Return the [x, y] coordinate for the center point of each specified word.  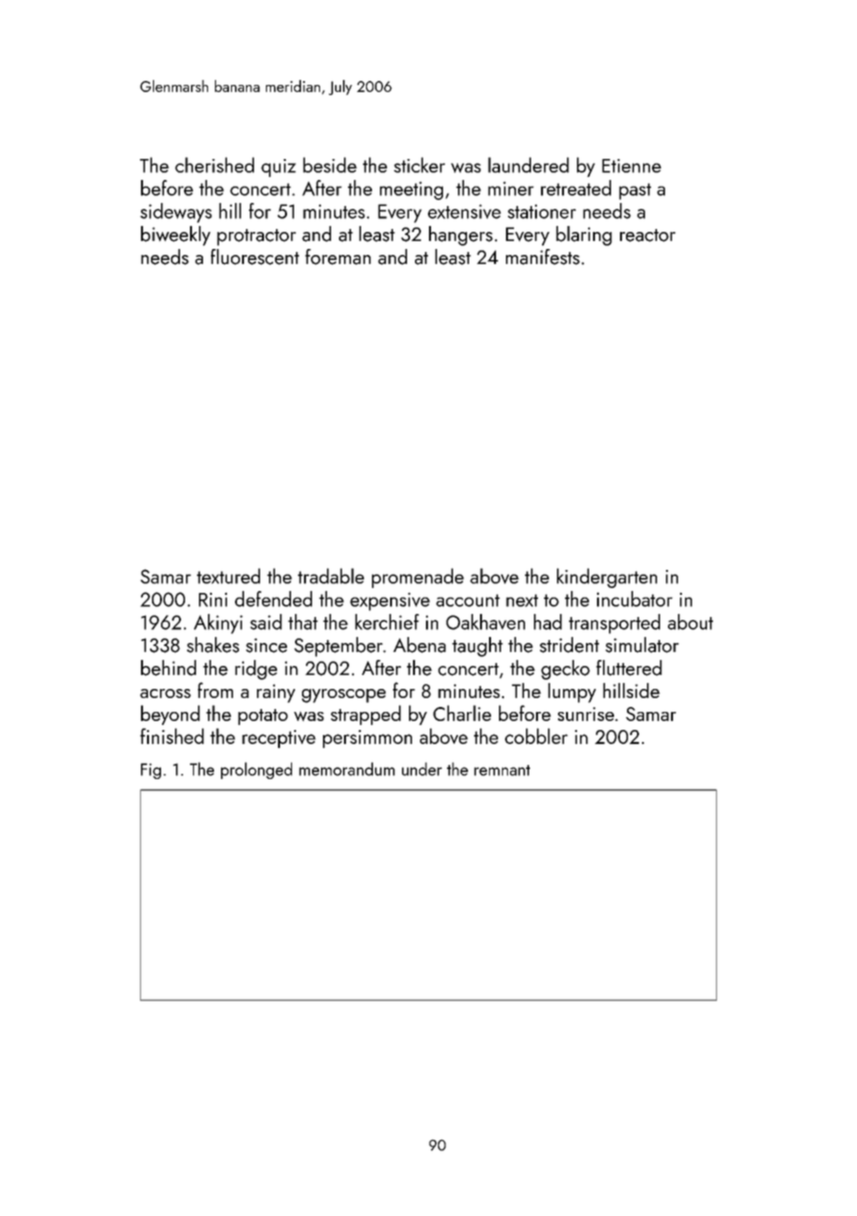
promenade [418, 578]
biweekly [175, 236]
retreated [576, 188]
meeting [411, 191]
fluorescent [255, 257]
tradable [331, 576]
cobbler [536, 736]
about [690, 622]
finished [172, 736]
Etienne [631, 166]
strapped [366, 715]
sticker [419, 165]
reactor [647, 235]
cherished [214, 165]
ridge [256, 670]
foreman [338, 257]
